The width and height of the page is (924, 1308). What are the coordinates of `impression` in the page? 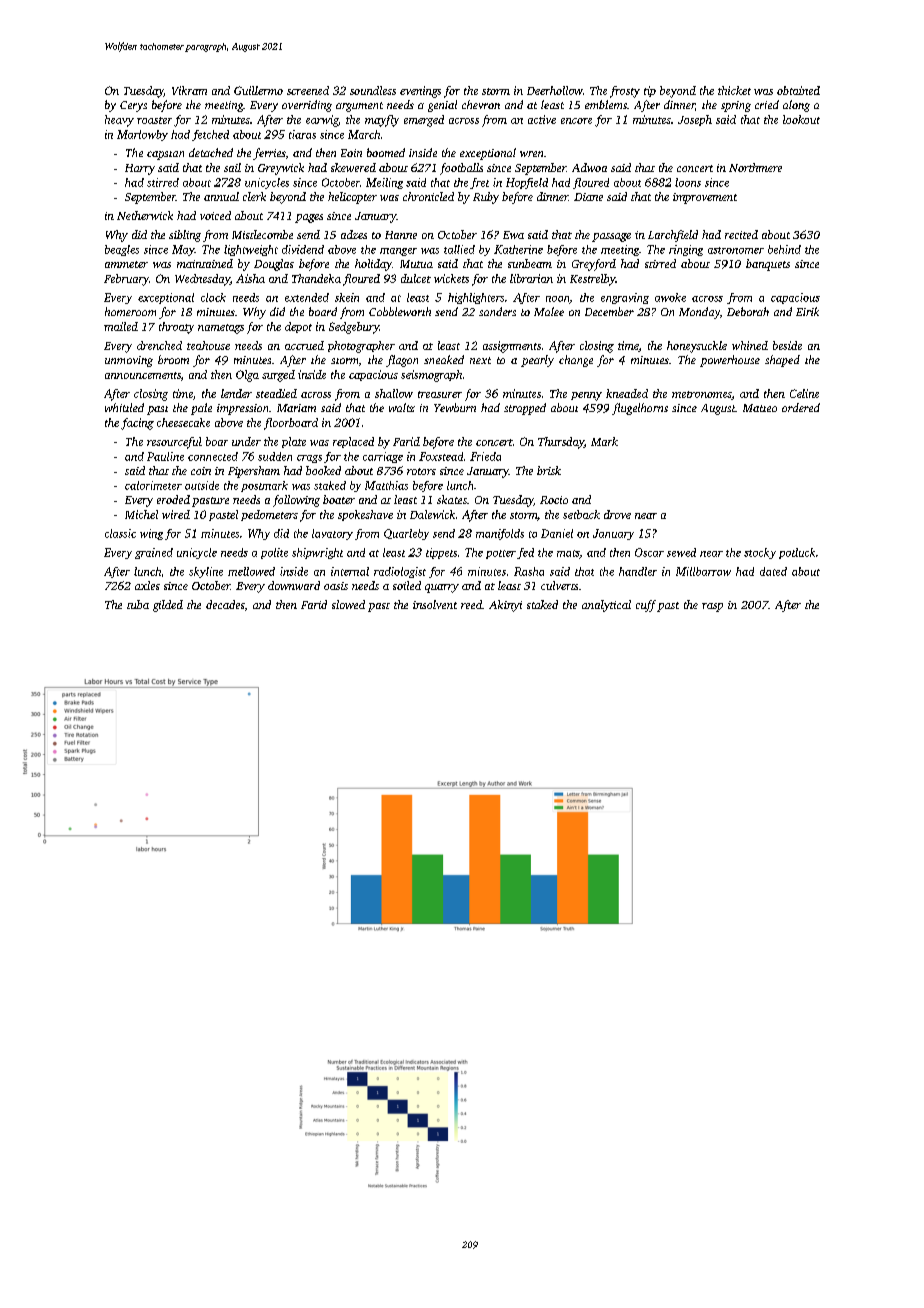 It's located at (242, 409).
